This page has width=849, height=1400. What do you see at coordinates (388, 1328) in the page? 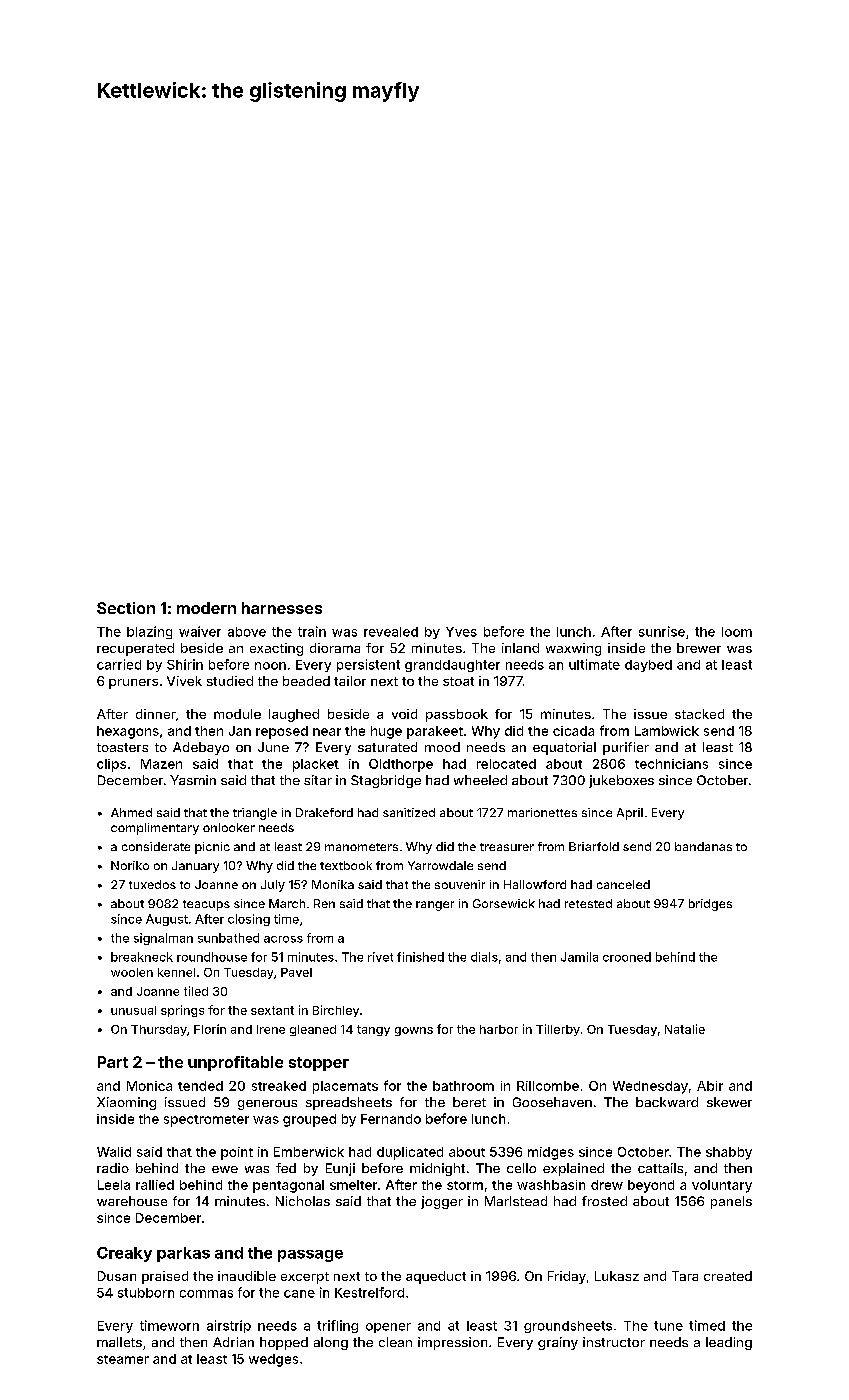
I see `opener` at bounding box center [388, 1328].
